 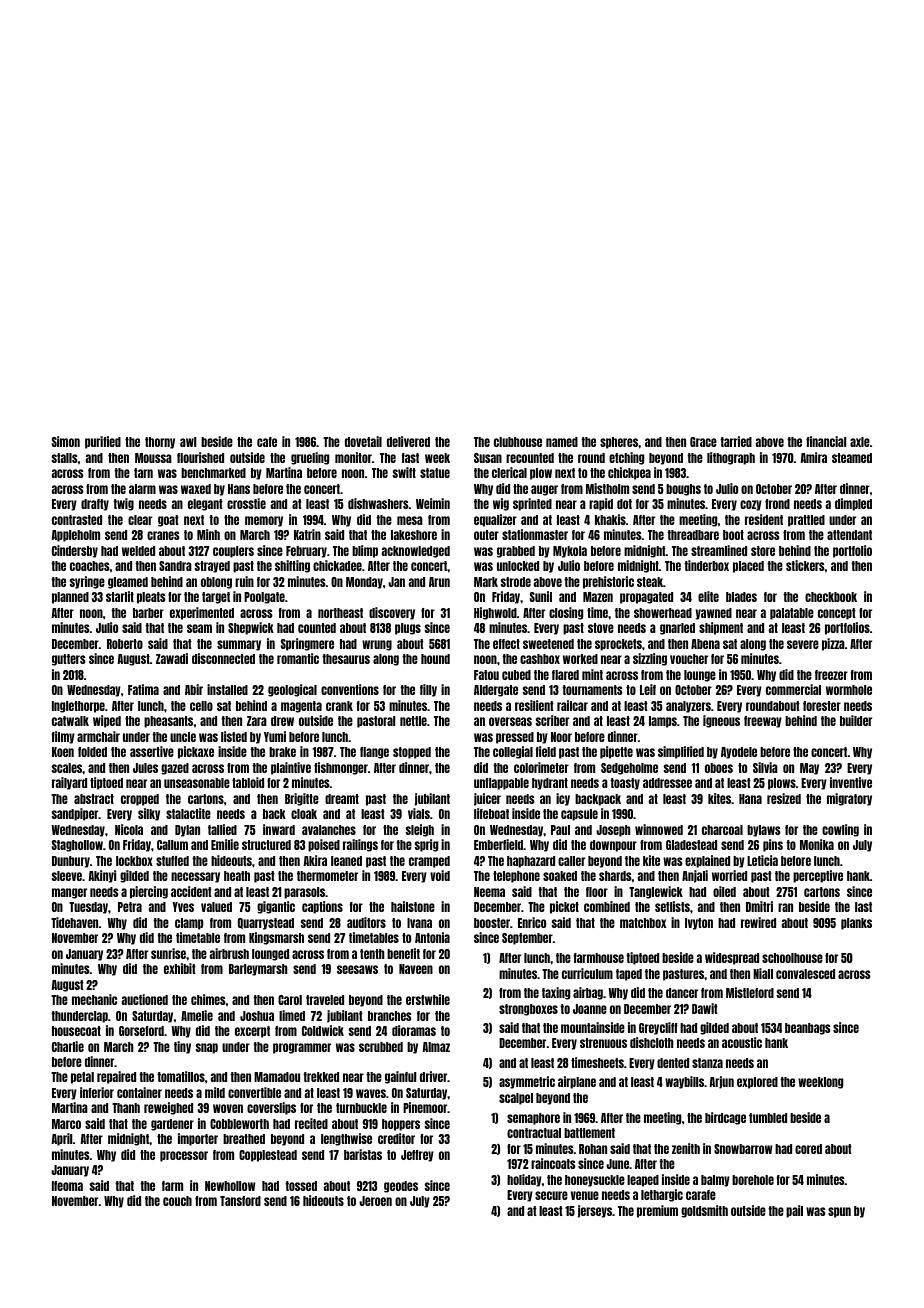 I want to click on cafe, so click(x=267, y=442).
